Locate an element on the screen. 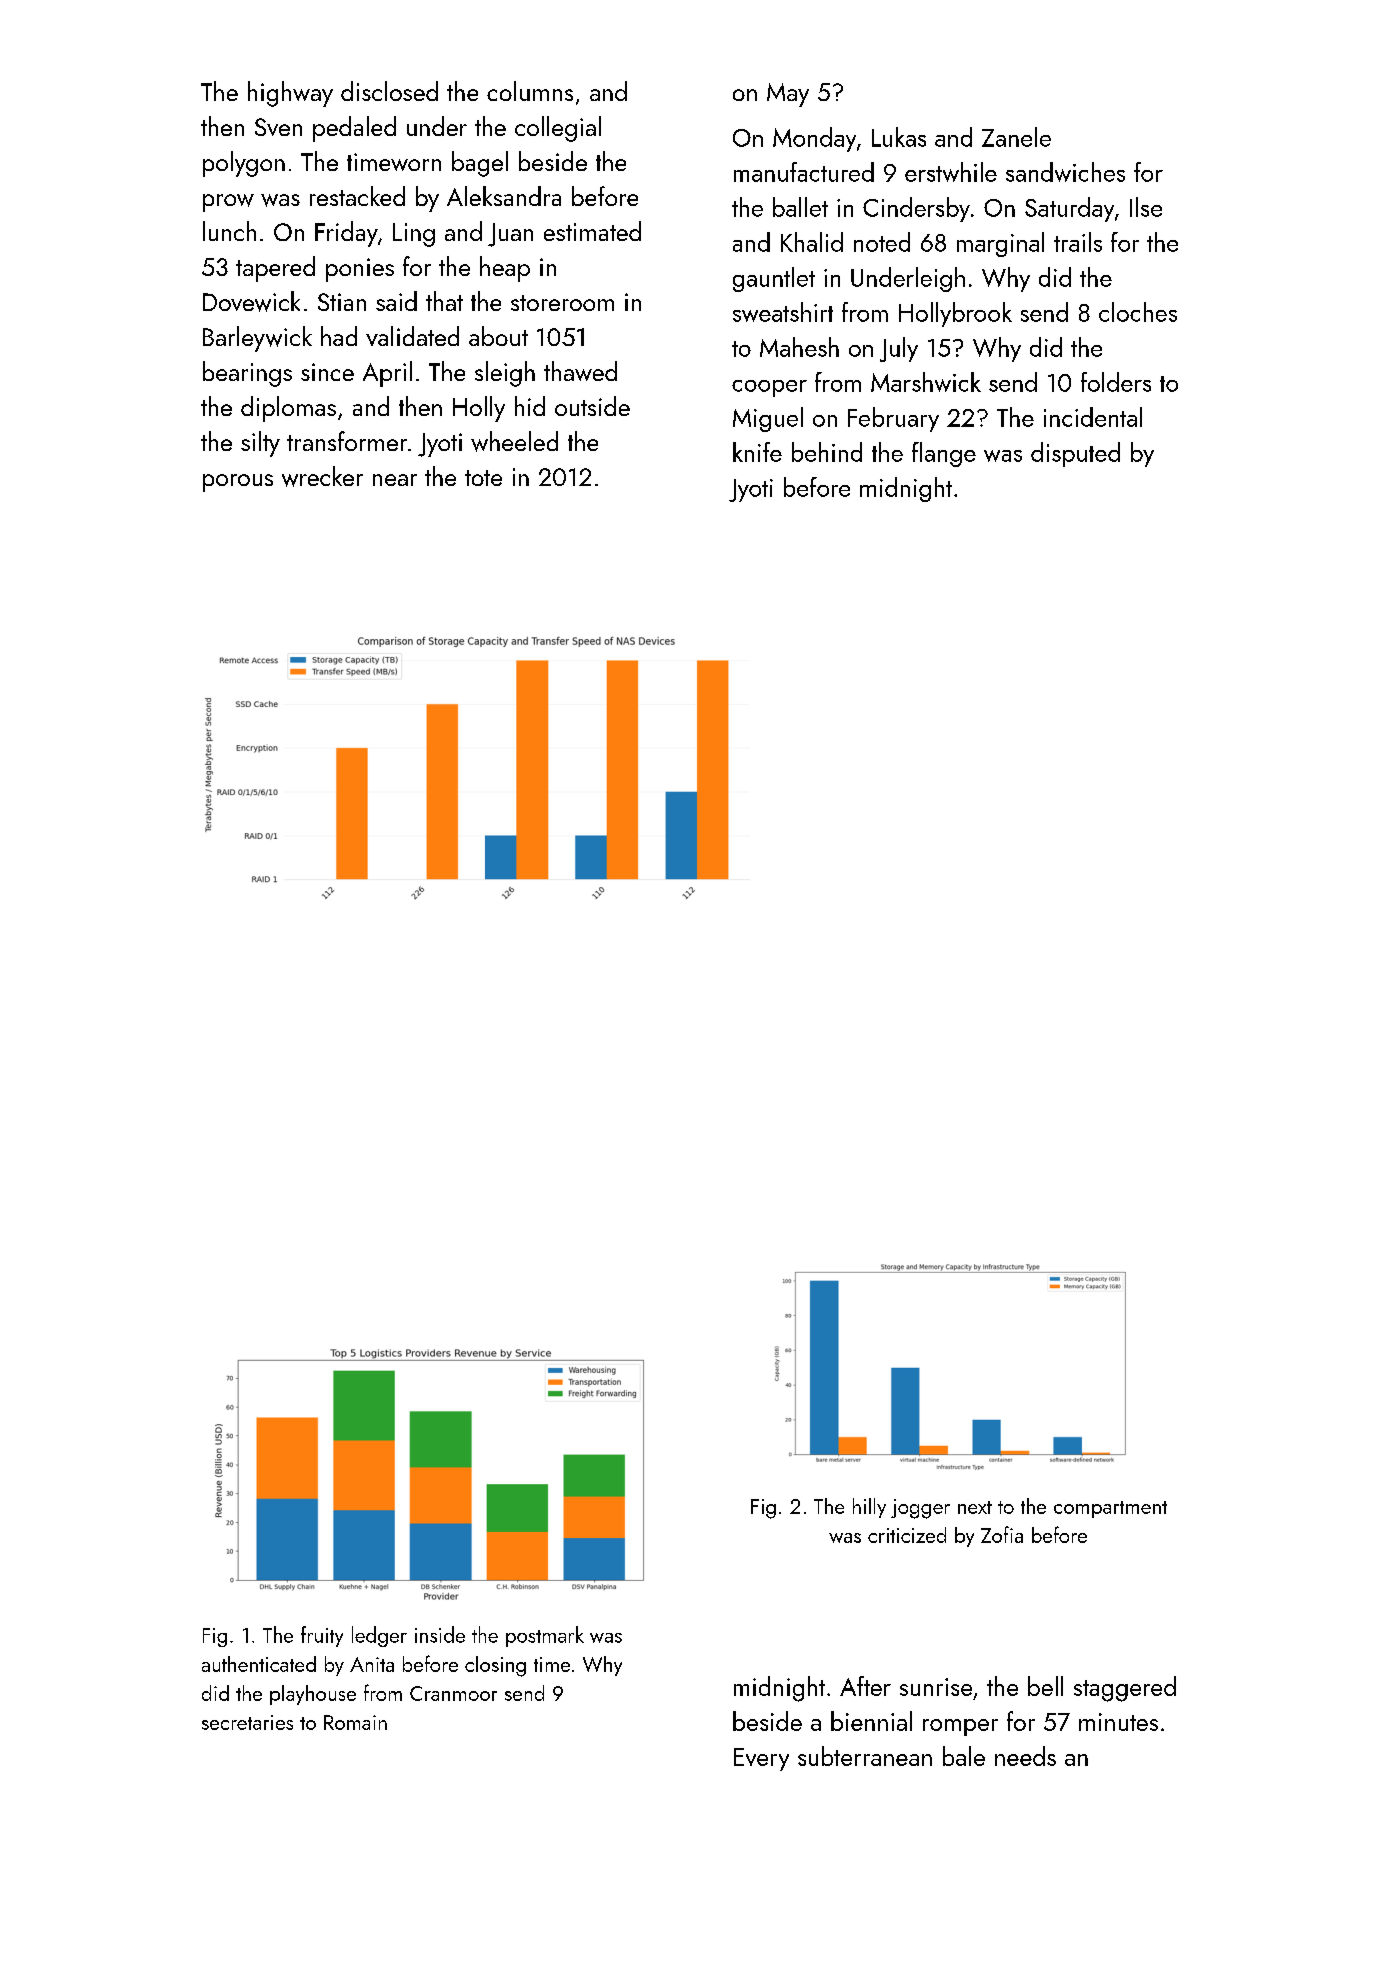 This screenshot has height=1969, width=1386. sandwiches is located at coordinates (1065, 172).
